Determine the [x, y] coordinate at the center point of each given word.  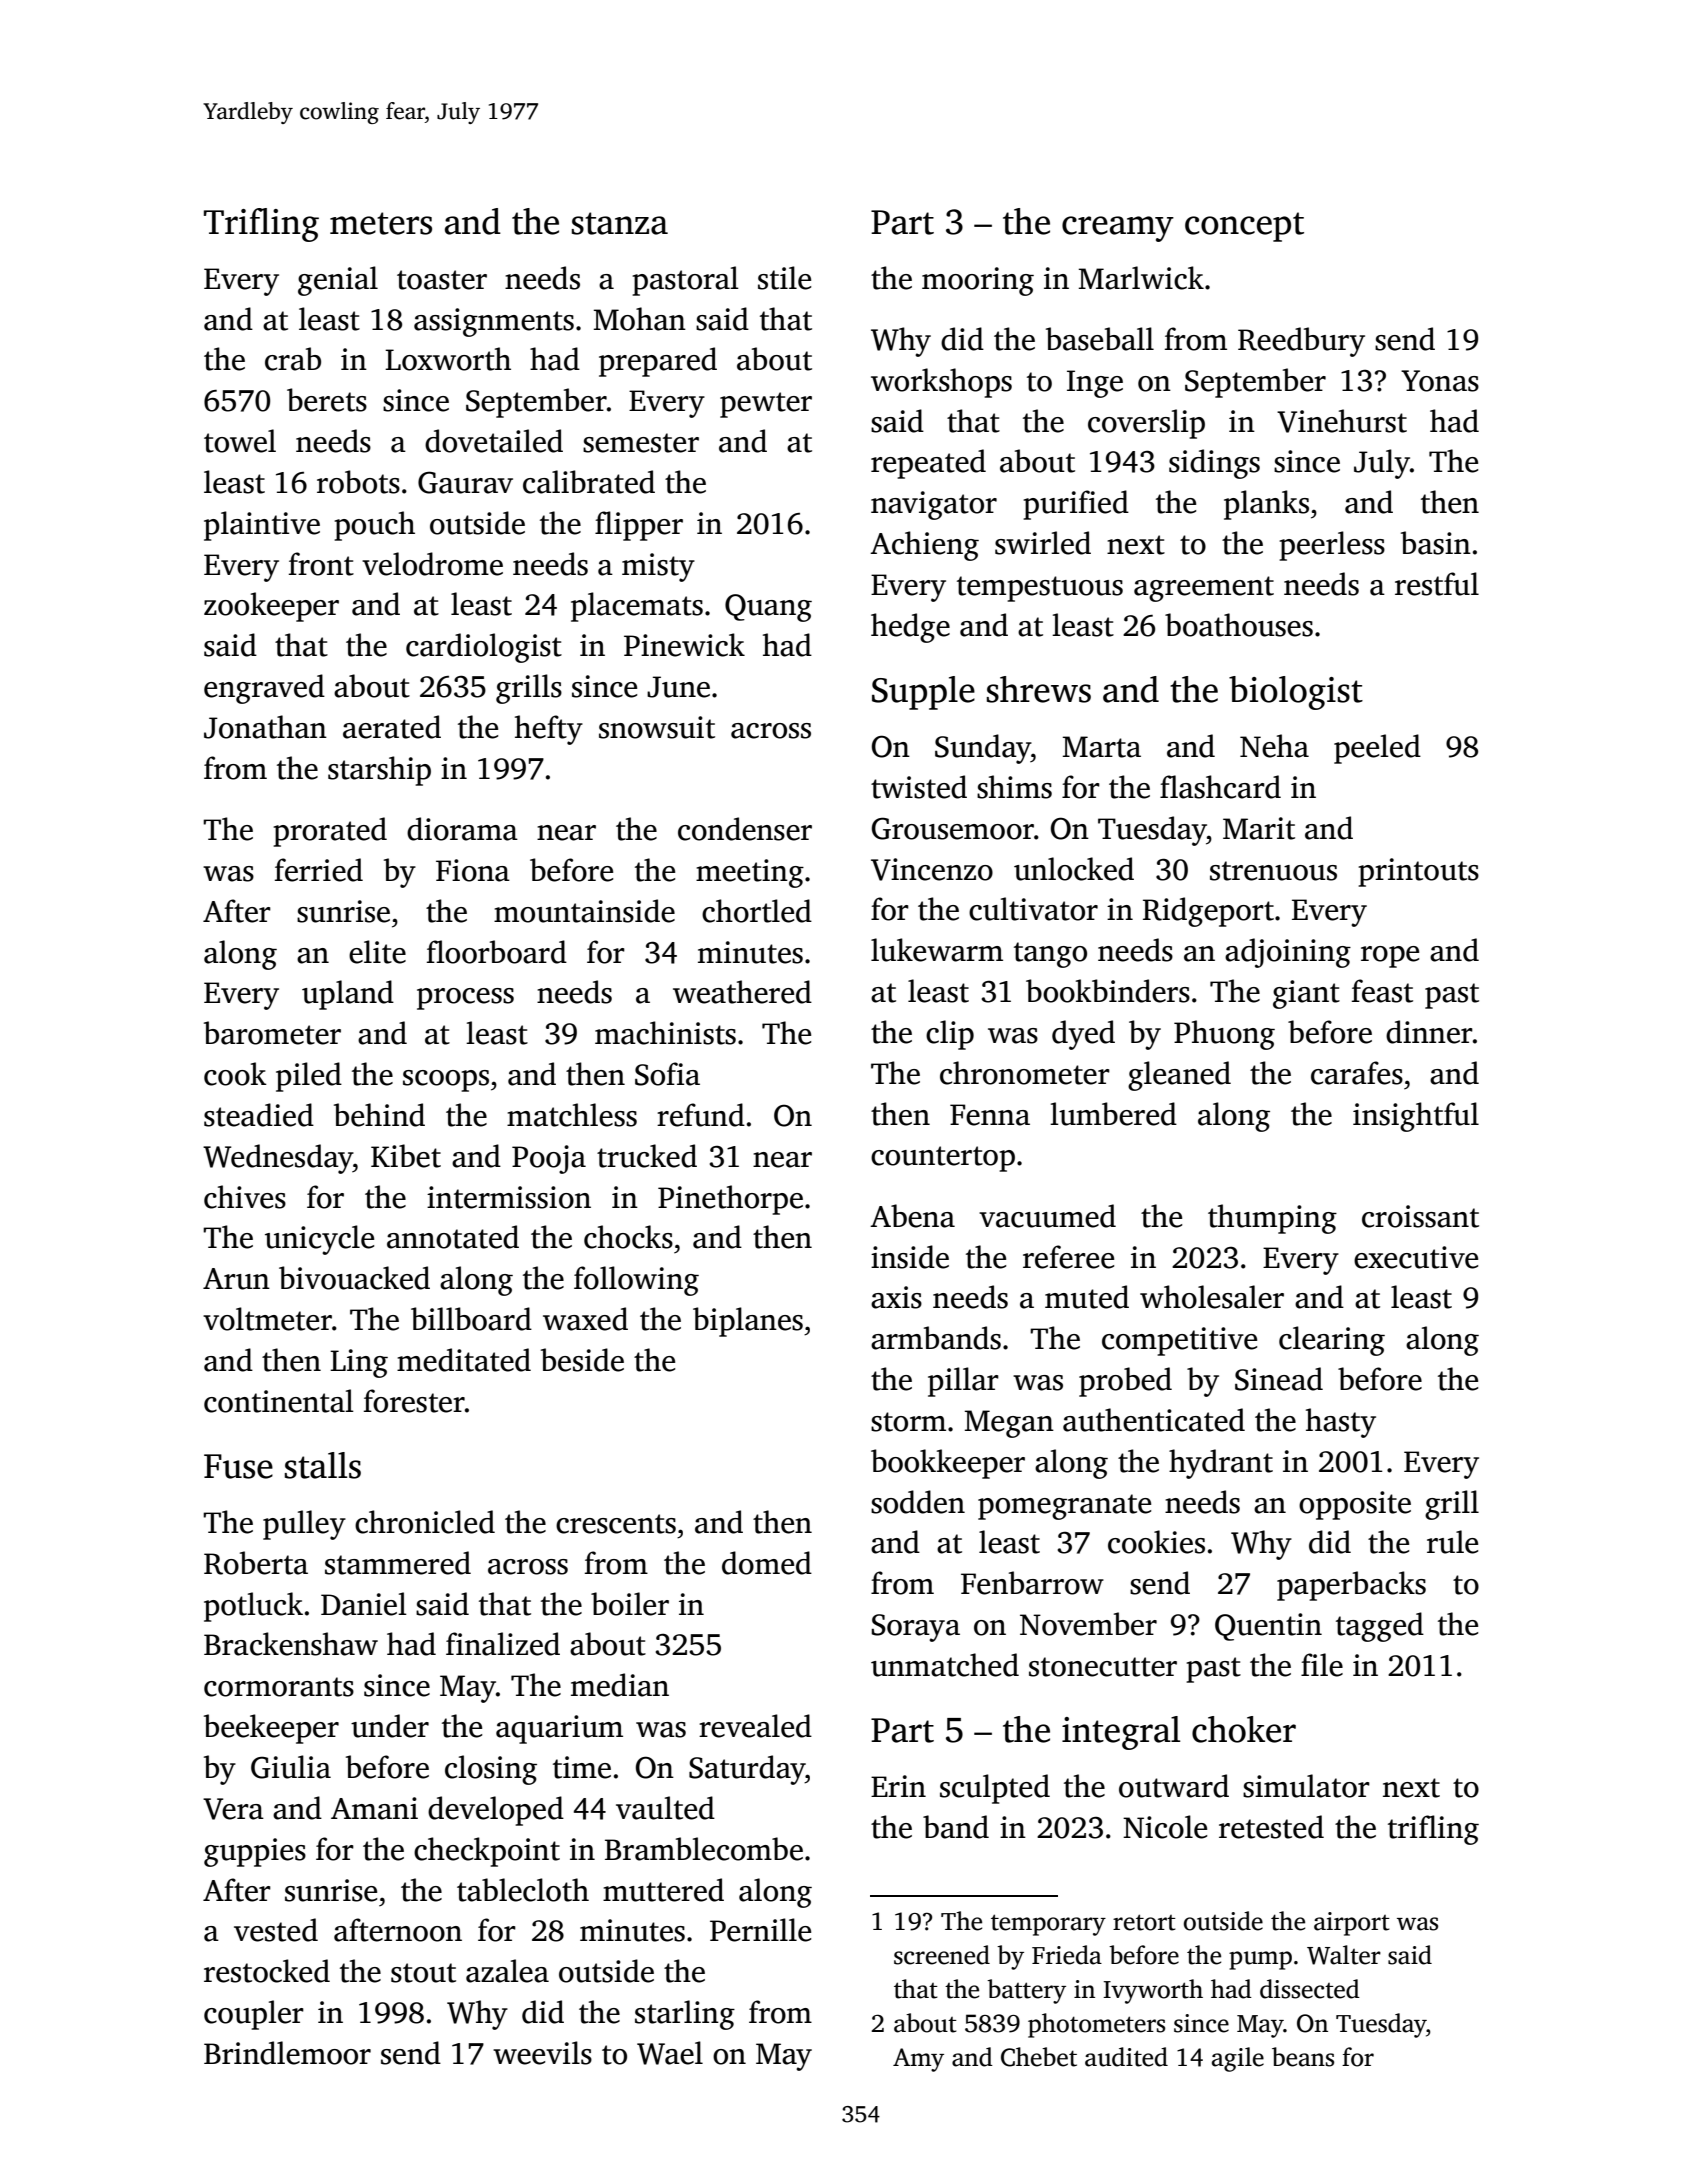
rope [1390, 957]
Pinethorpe [730, 1200]
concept [1244, 227]
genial [338, 281]
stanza [620, 223]
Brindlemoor [287, 2053]
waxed [585, 1319]
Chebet [1039, 2057]
